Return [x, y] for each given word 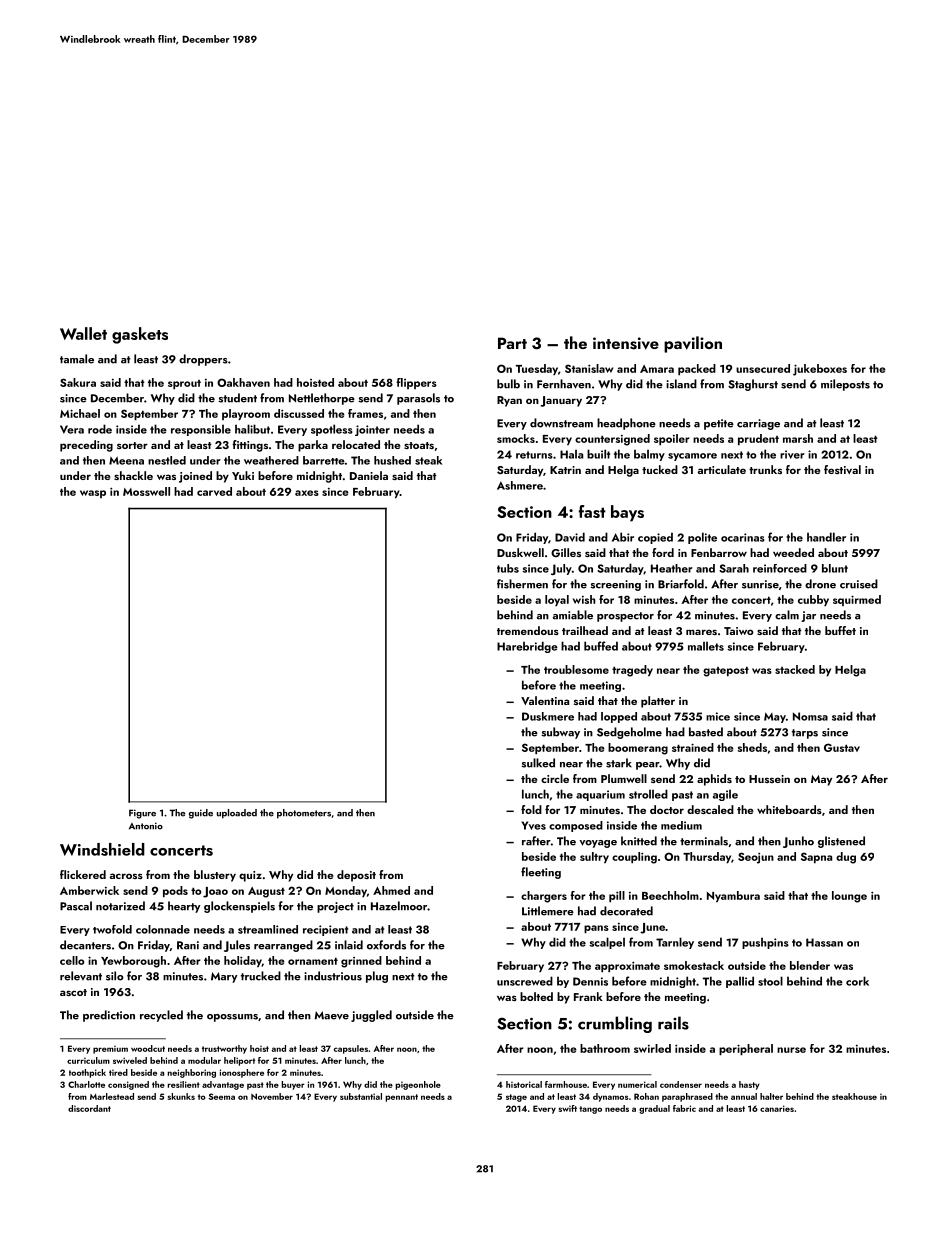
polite [702, 538]
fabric [684, 1108]
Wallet [83, 333]
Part [512, 343]
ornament [313, 961]
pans [596, 929]
